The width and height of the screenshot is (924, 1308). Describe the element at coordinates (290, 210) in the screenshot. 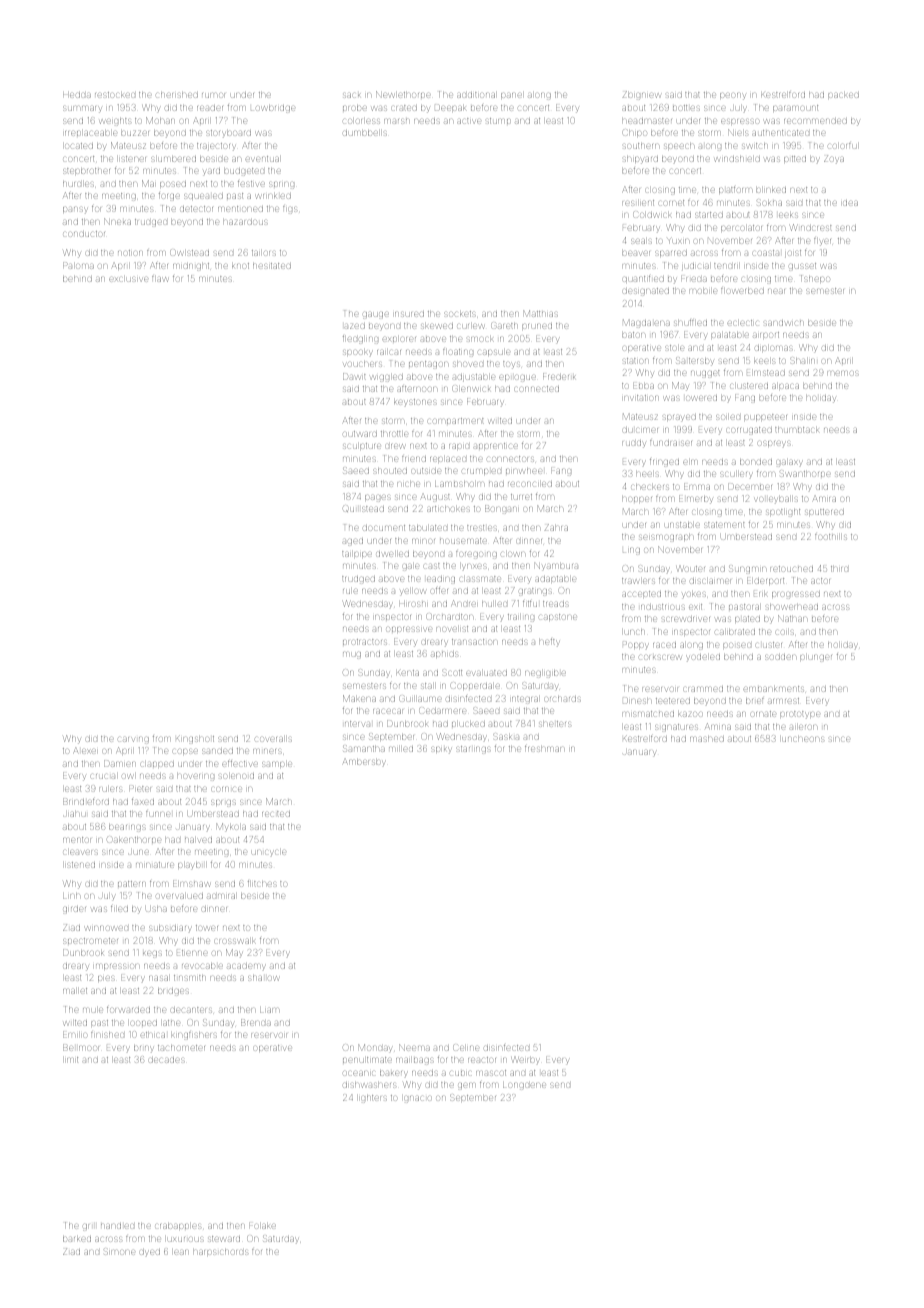

I see `figs` at that location.
